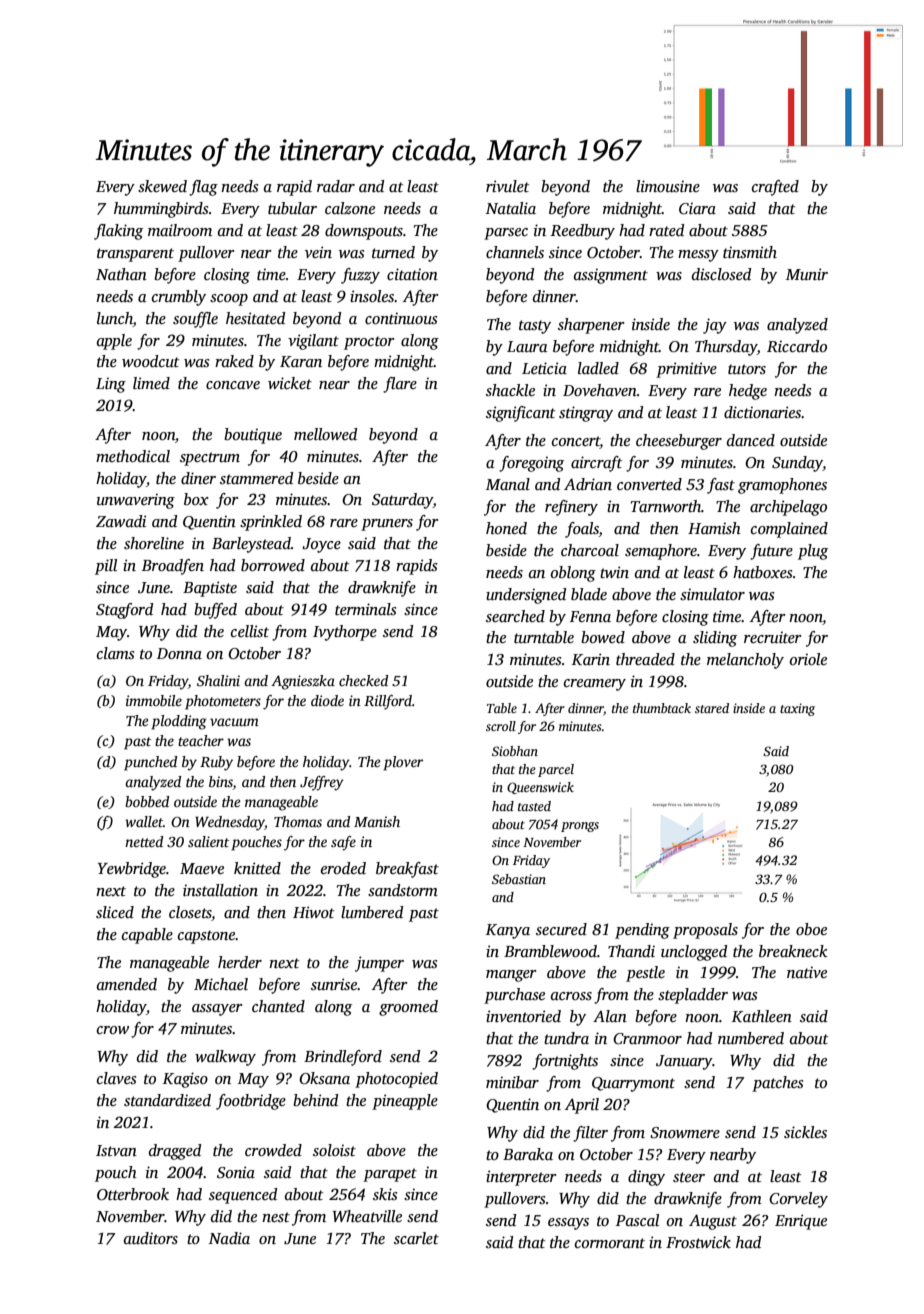 The image size is (924, 1314). I want to click on searched, so click(515, 616).
